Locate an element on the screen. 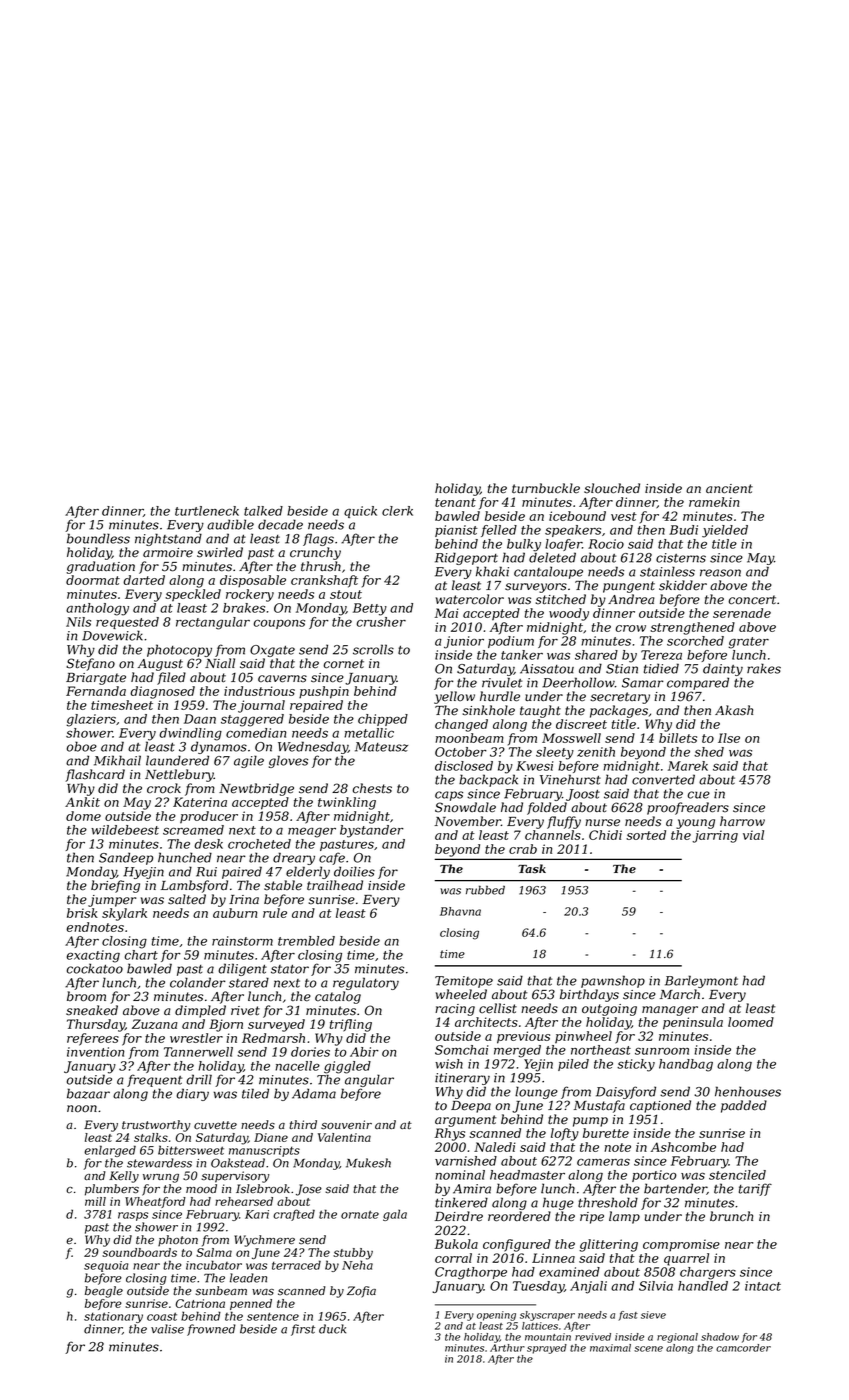 Image resolution: width=849 pixels, height=1400 pixels. slouched is located at coordinates (612, 488).
